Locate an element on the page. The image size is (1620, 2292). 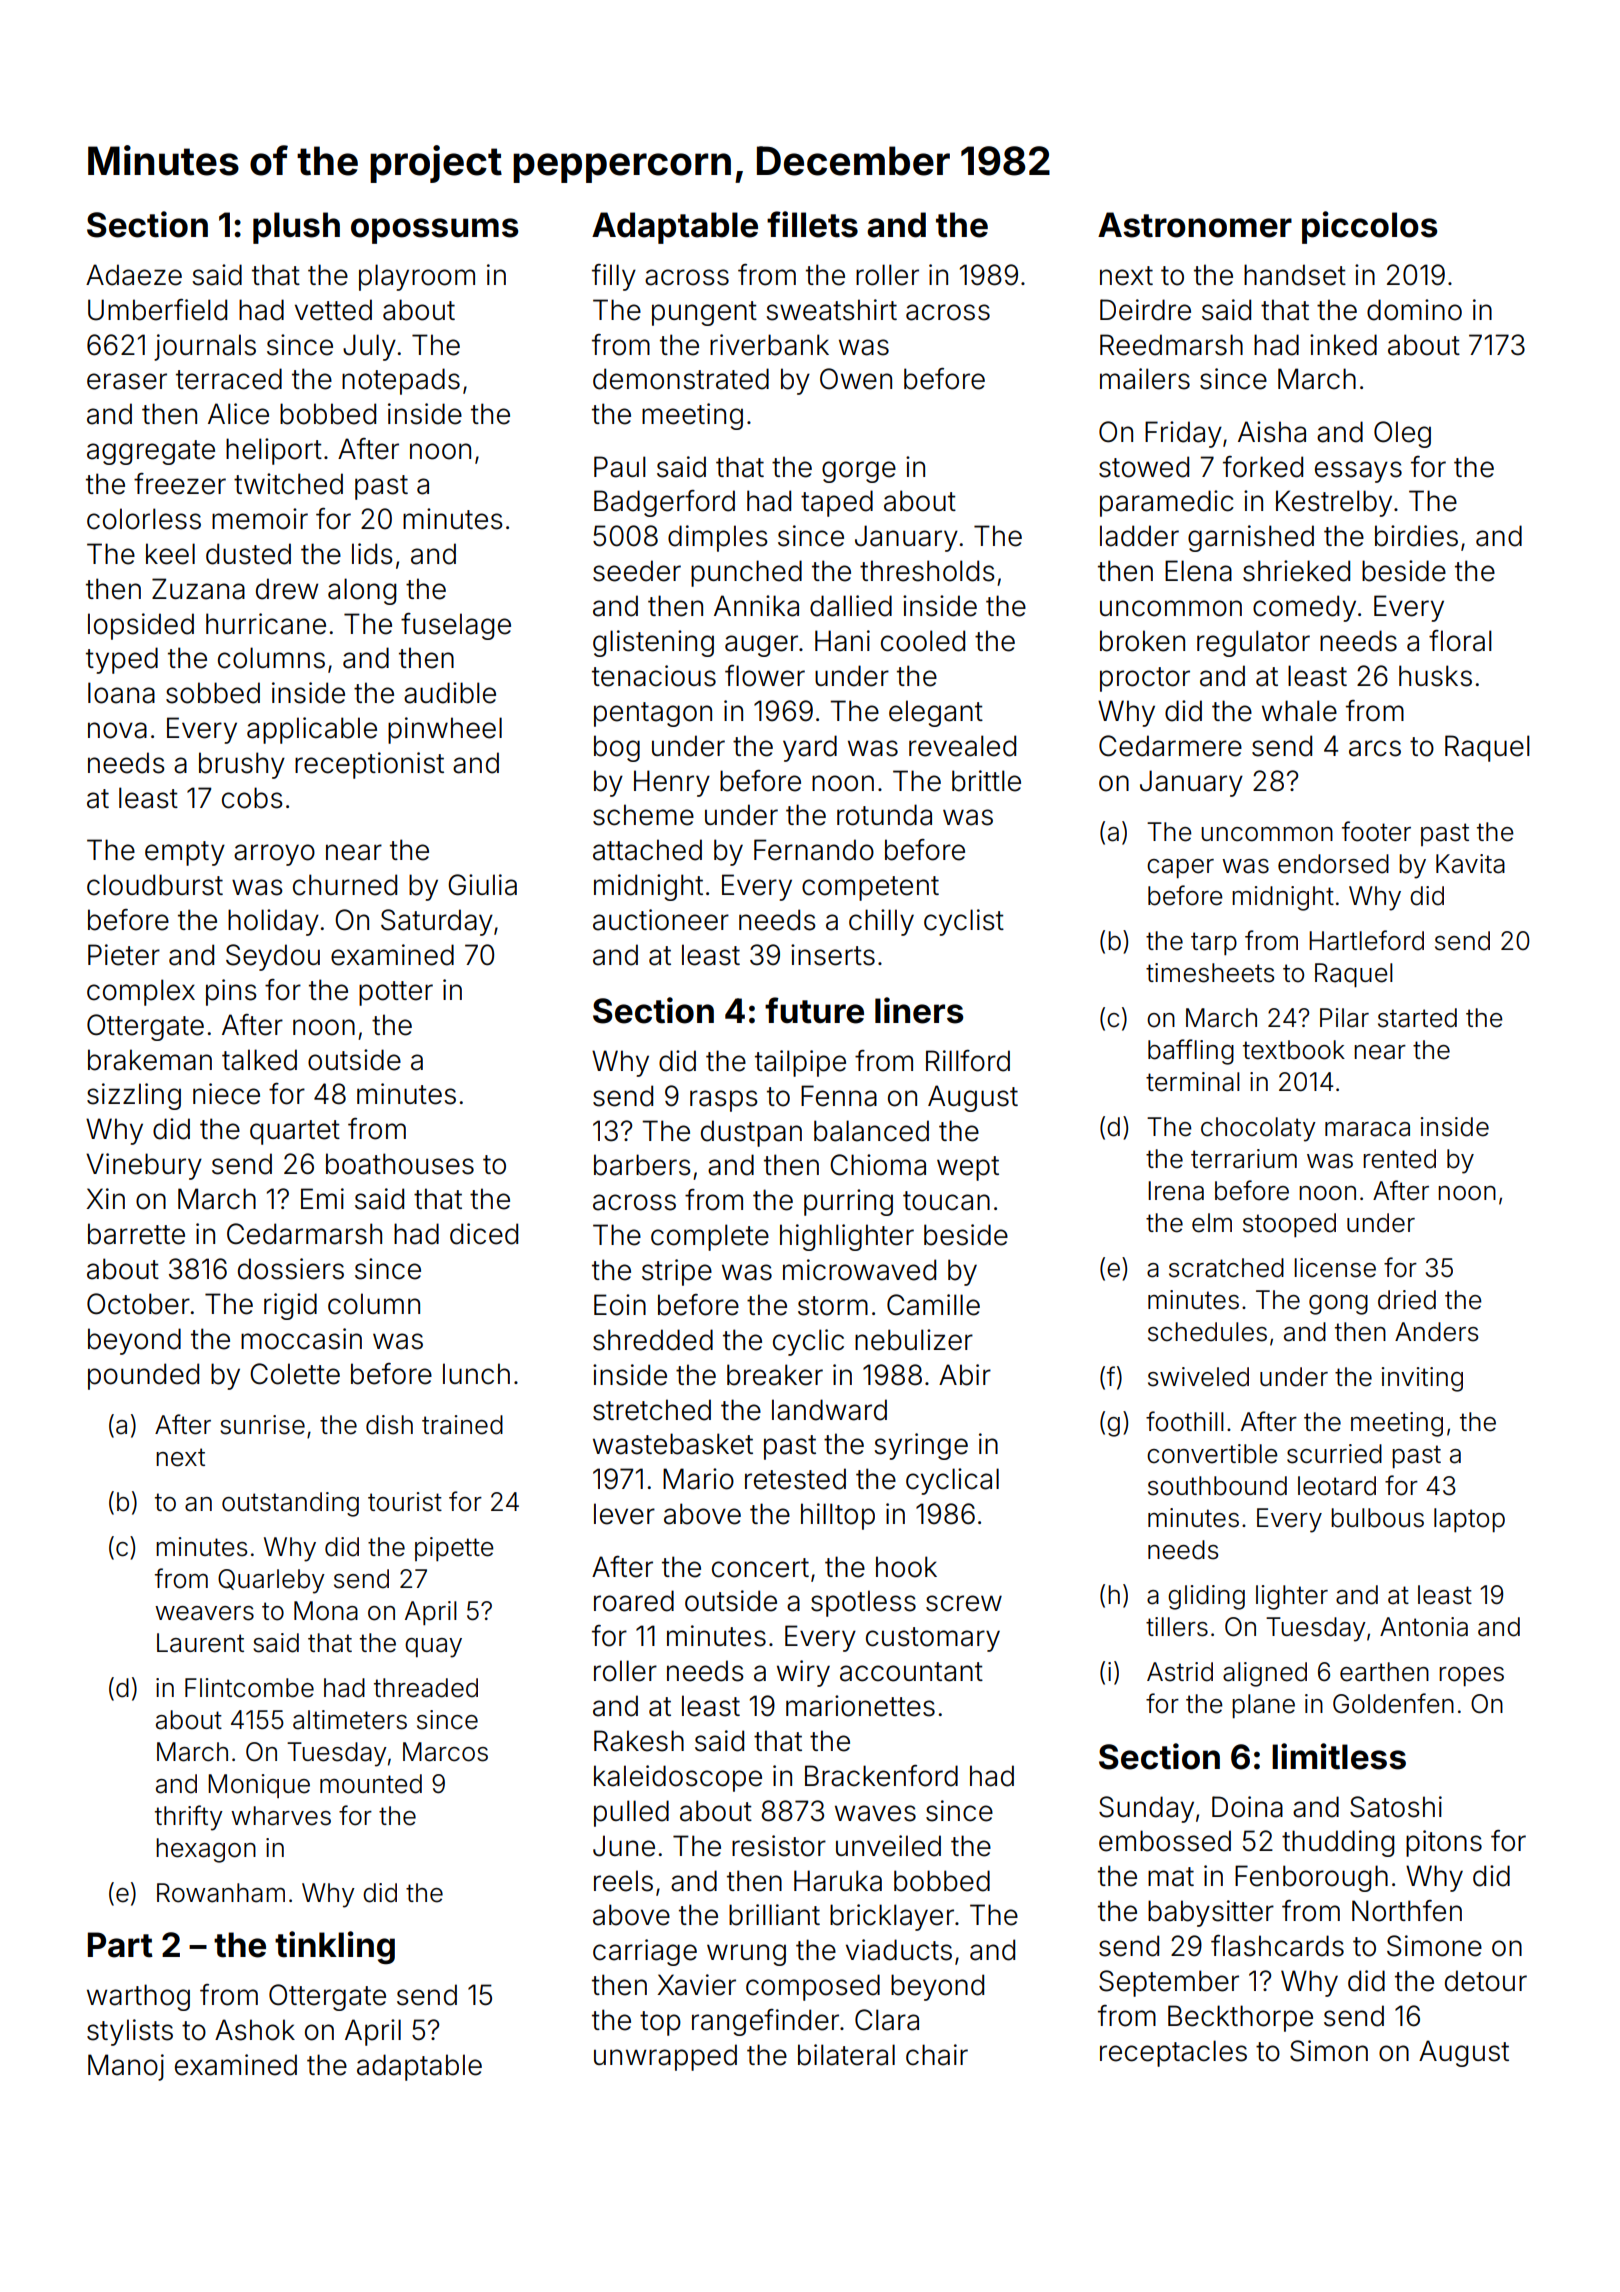
Chioma is located at coordinates (878, 1165).
